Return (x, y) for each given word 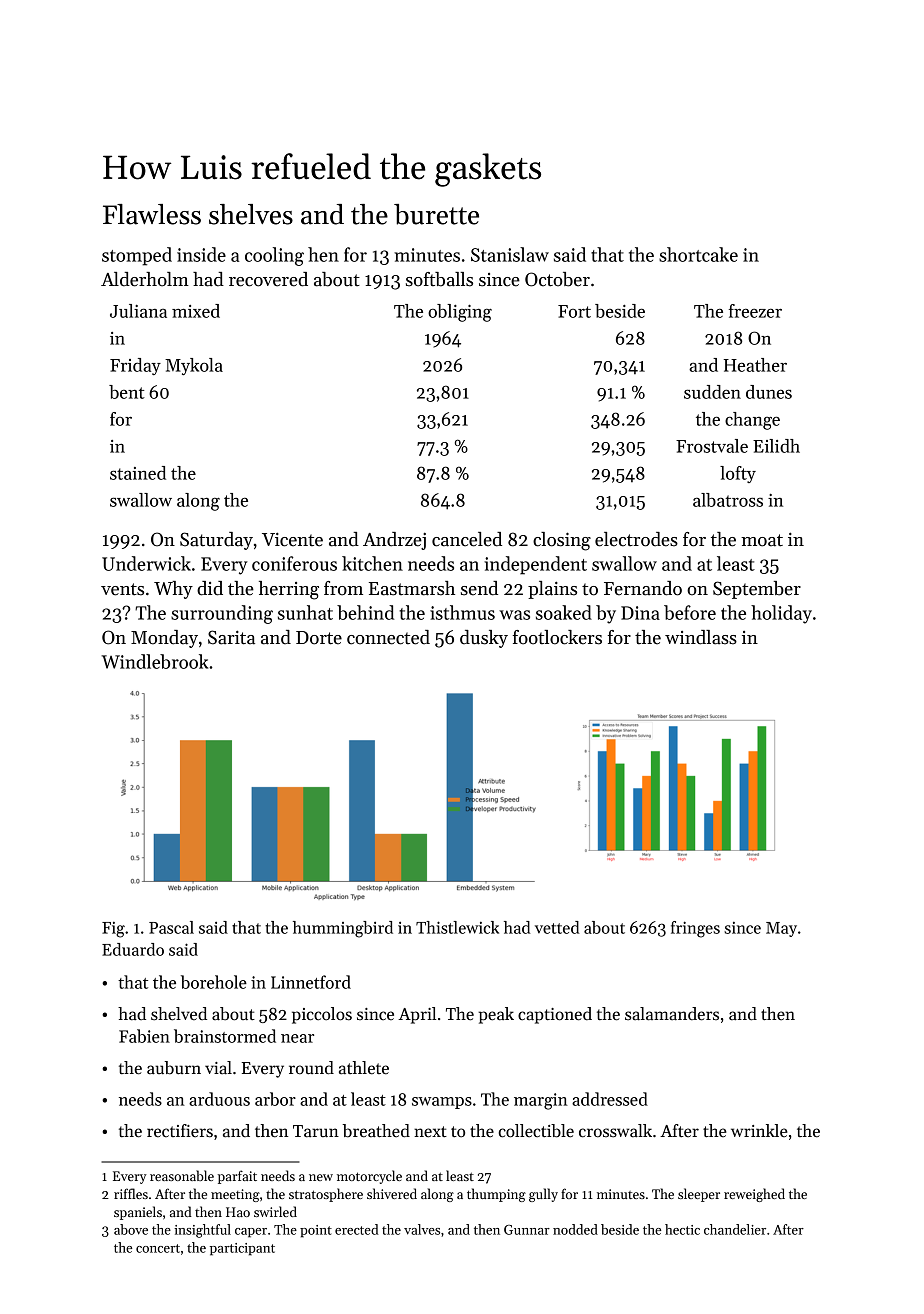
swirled (275, 1211)
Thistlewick (457, 927)
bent (127, 392)
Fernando (643, 588)
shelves (251, 214)
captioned (555, 1015)
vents (122, 589)
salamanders (672, 1014)
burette (436, 214)
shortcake (698, 254)
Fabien (144, 1036)
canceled (467, 539)
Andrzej (394, 541)
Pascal (171, 927)
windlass (701, 637)
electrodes (636, 539)
